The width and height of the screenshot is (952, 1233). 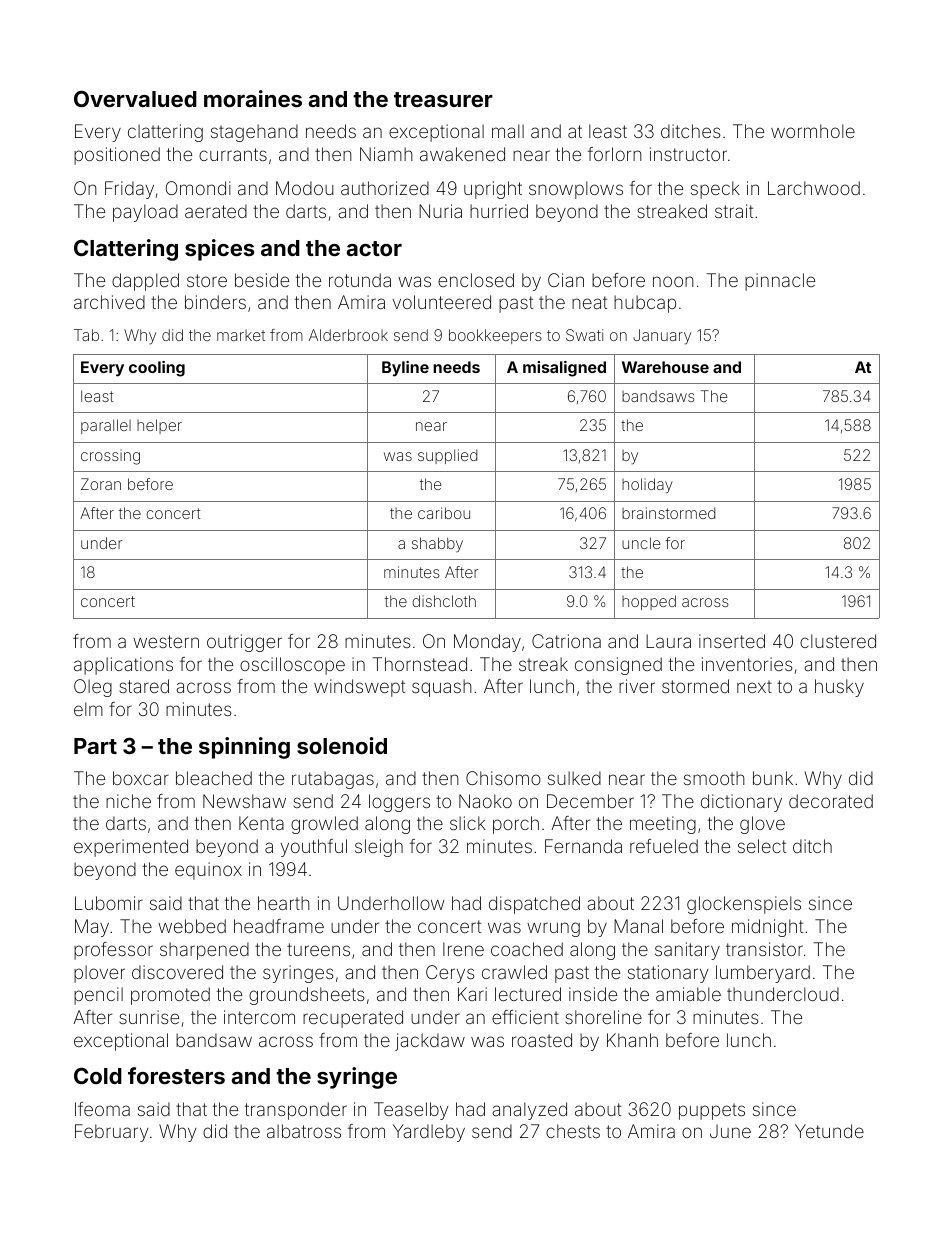 I want to click on transponder, so click(x=296, y=1111).
